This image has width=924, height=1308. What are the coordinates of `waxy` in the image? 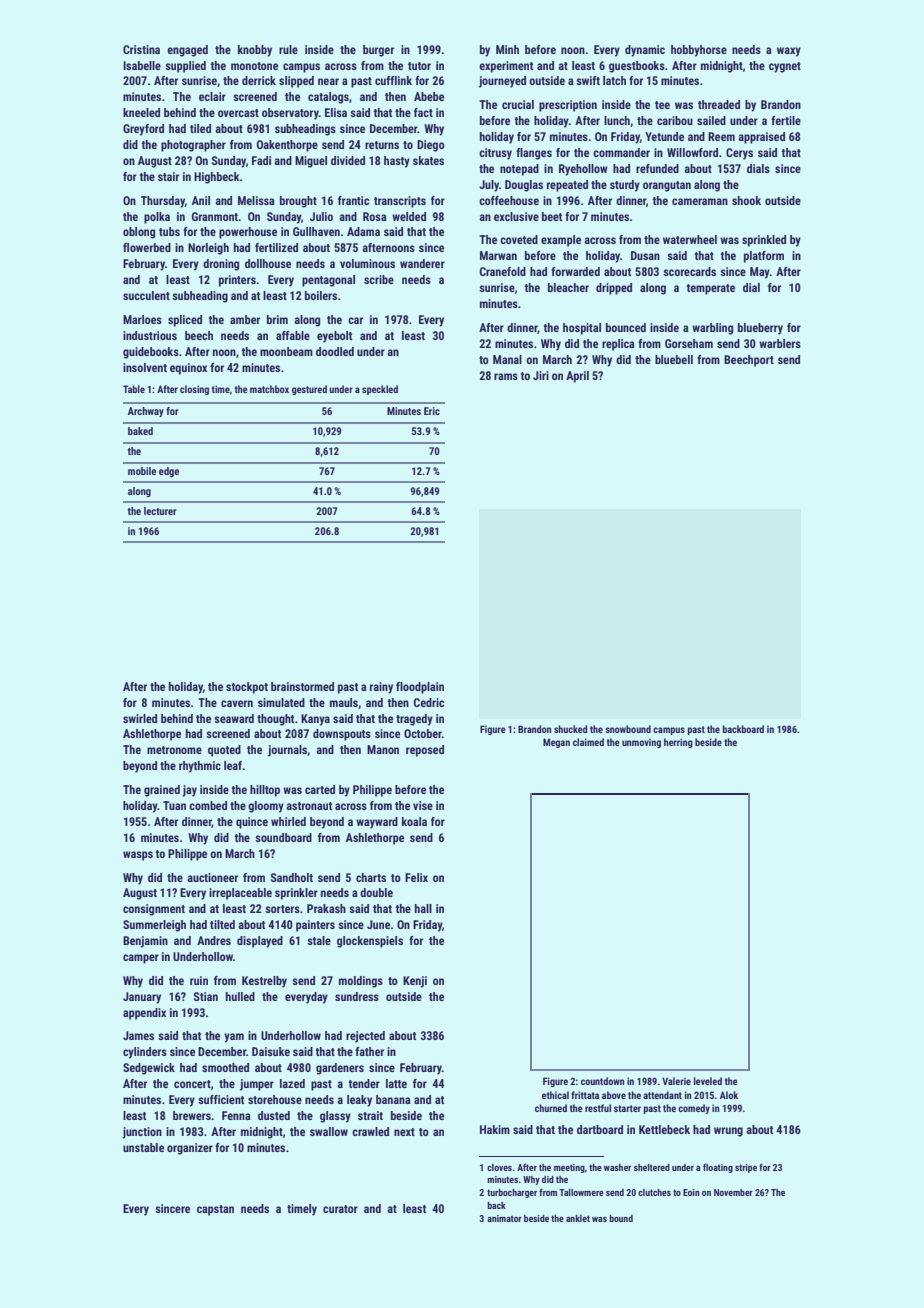 It's located at (789, 52).
